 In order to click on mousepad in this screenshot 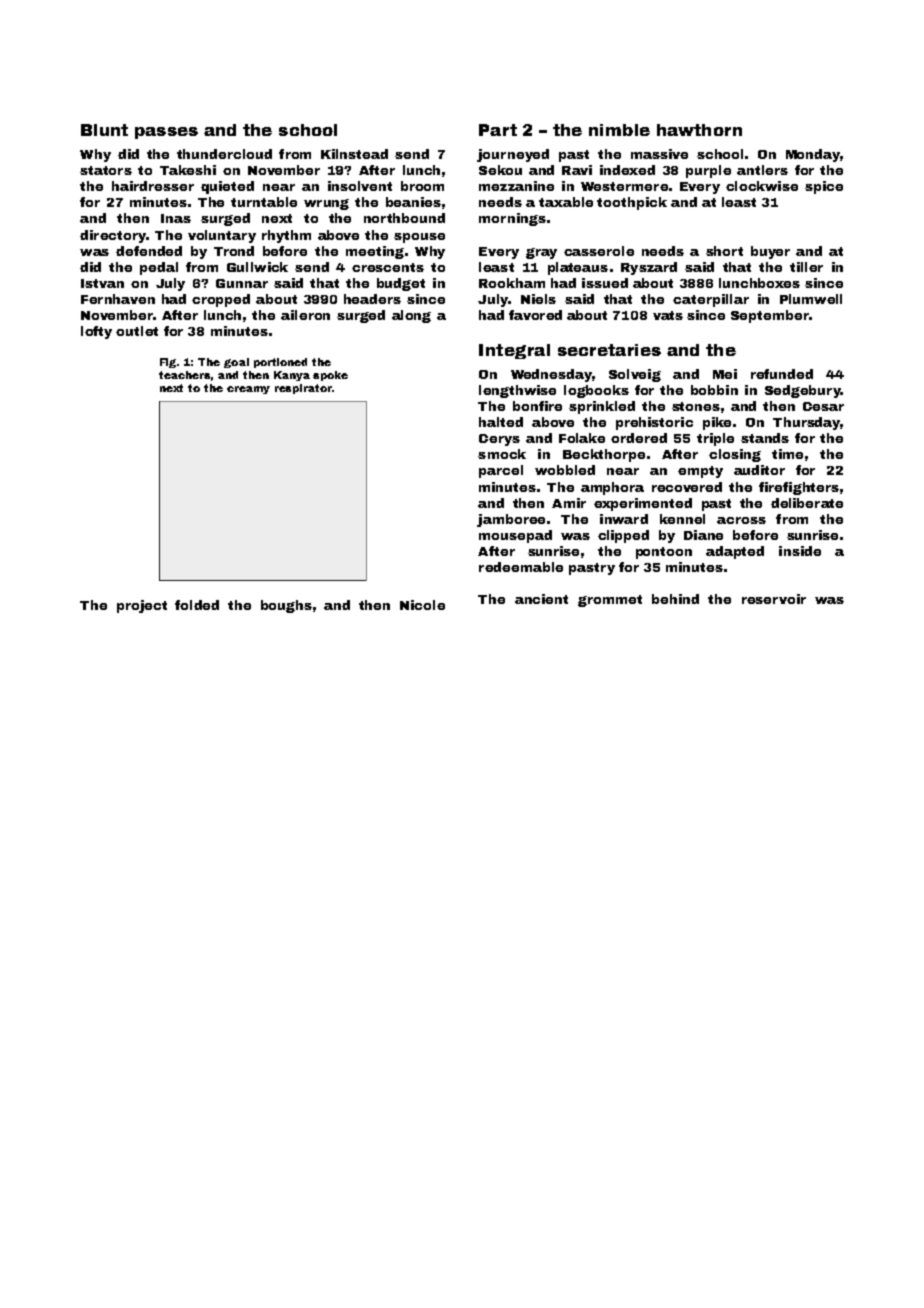, I will do `click(515, 536)`.
